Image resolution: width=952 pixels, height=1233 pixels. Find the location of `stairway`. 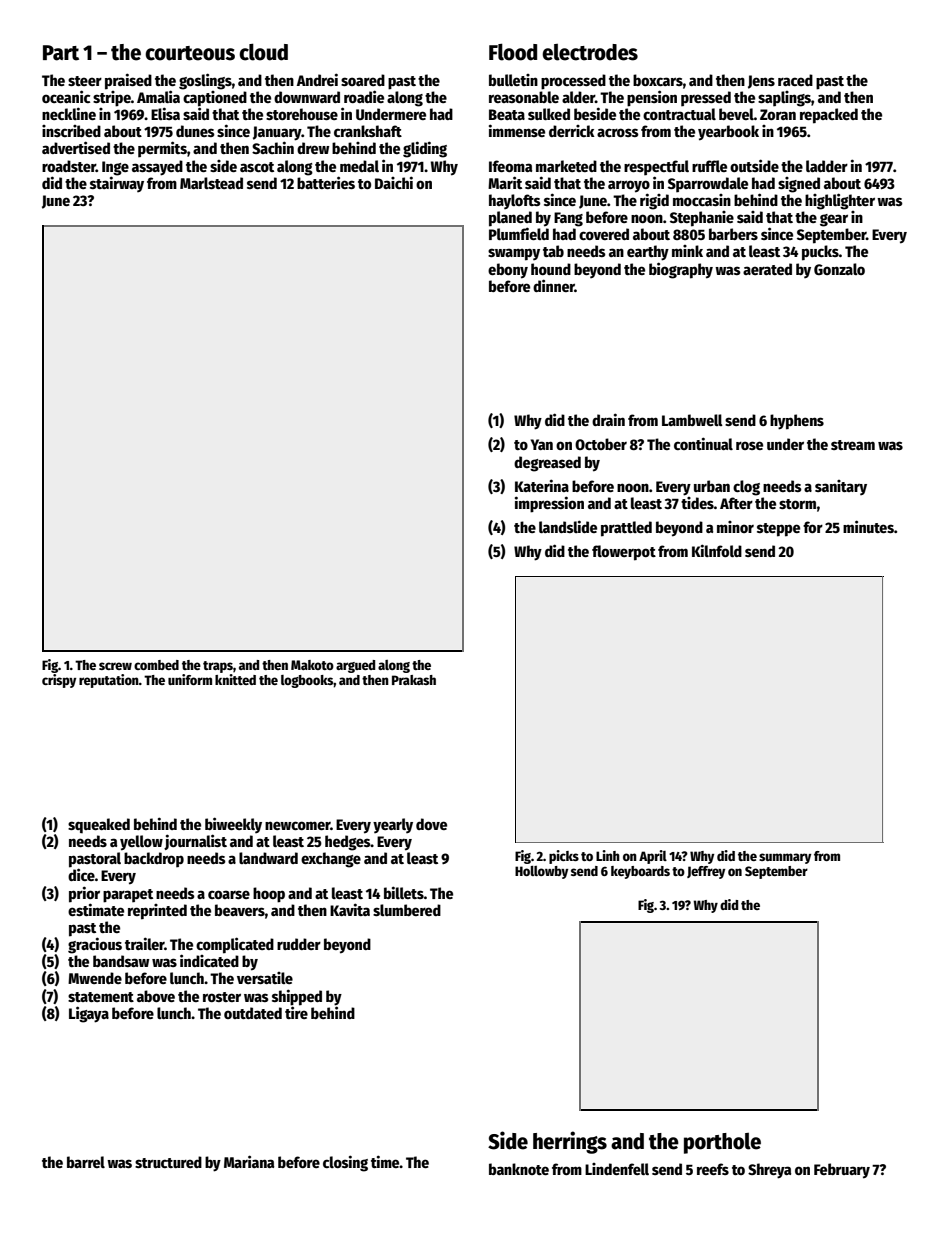

stairway is located at coordinates (117, 184).
